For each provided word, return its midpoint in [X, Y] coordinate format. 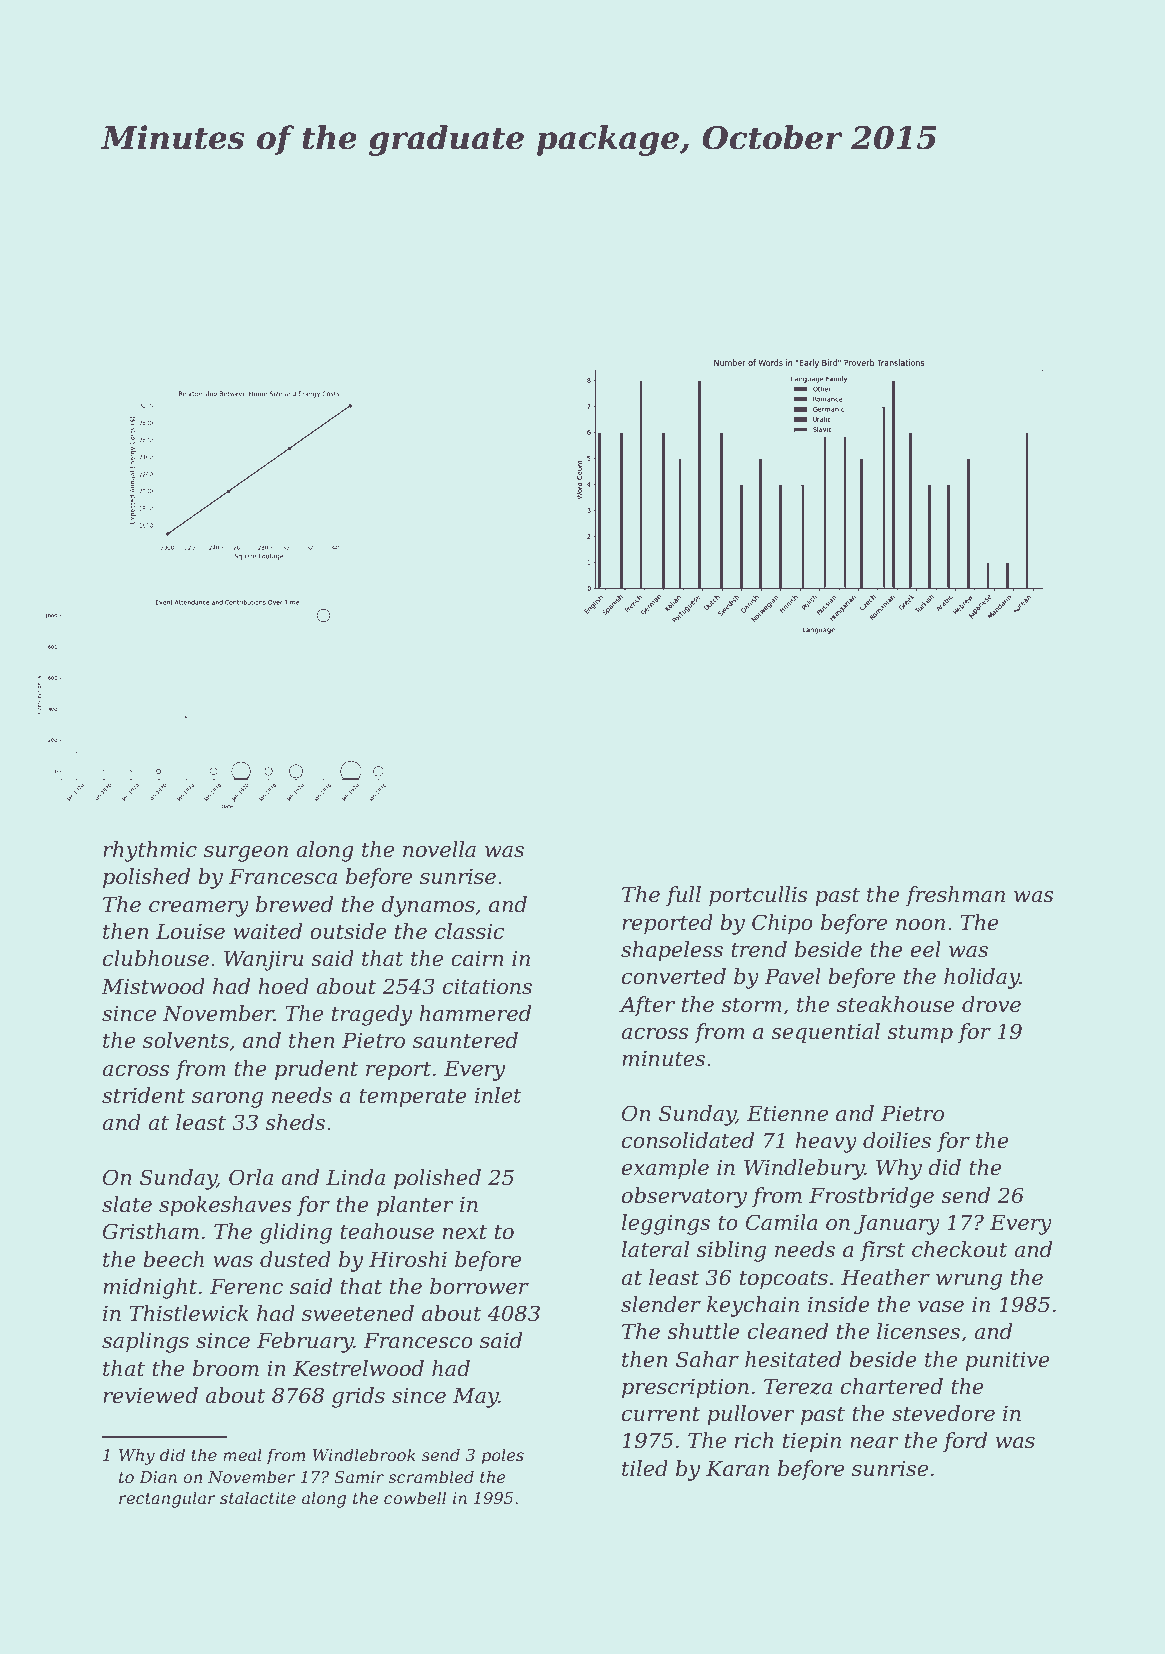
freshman [955, 896]
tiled [645, 1468]
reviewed [150, 1395]
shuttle [703, 1331]
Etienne [787, 1113]
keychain [753, 1306]
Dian [158, 1477]
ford [965, 1442]
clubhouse [156, 958]
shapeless [672, 951]
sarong [227, 1100]
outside [348, 931]
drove [991, 1004]
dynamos [428, 906]
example [665, 1169]
